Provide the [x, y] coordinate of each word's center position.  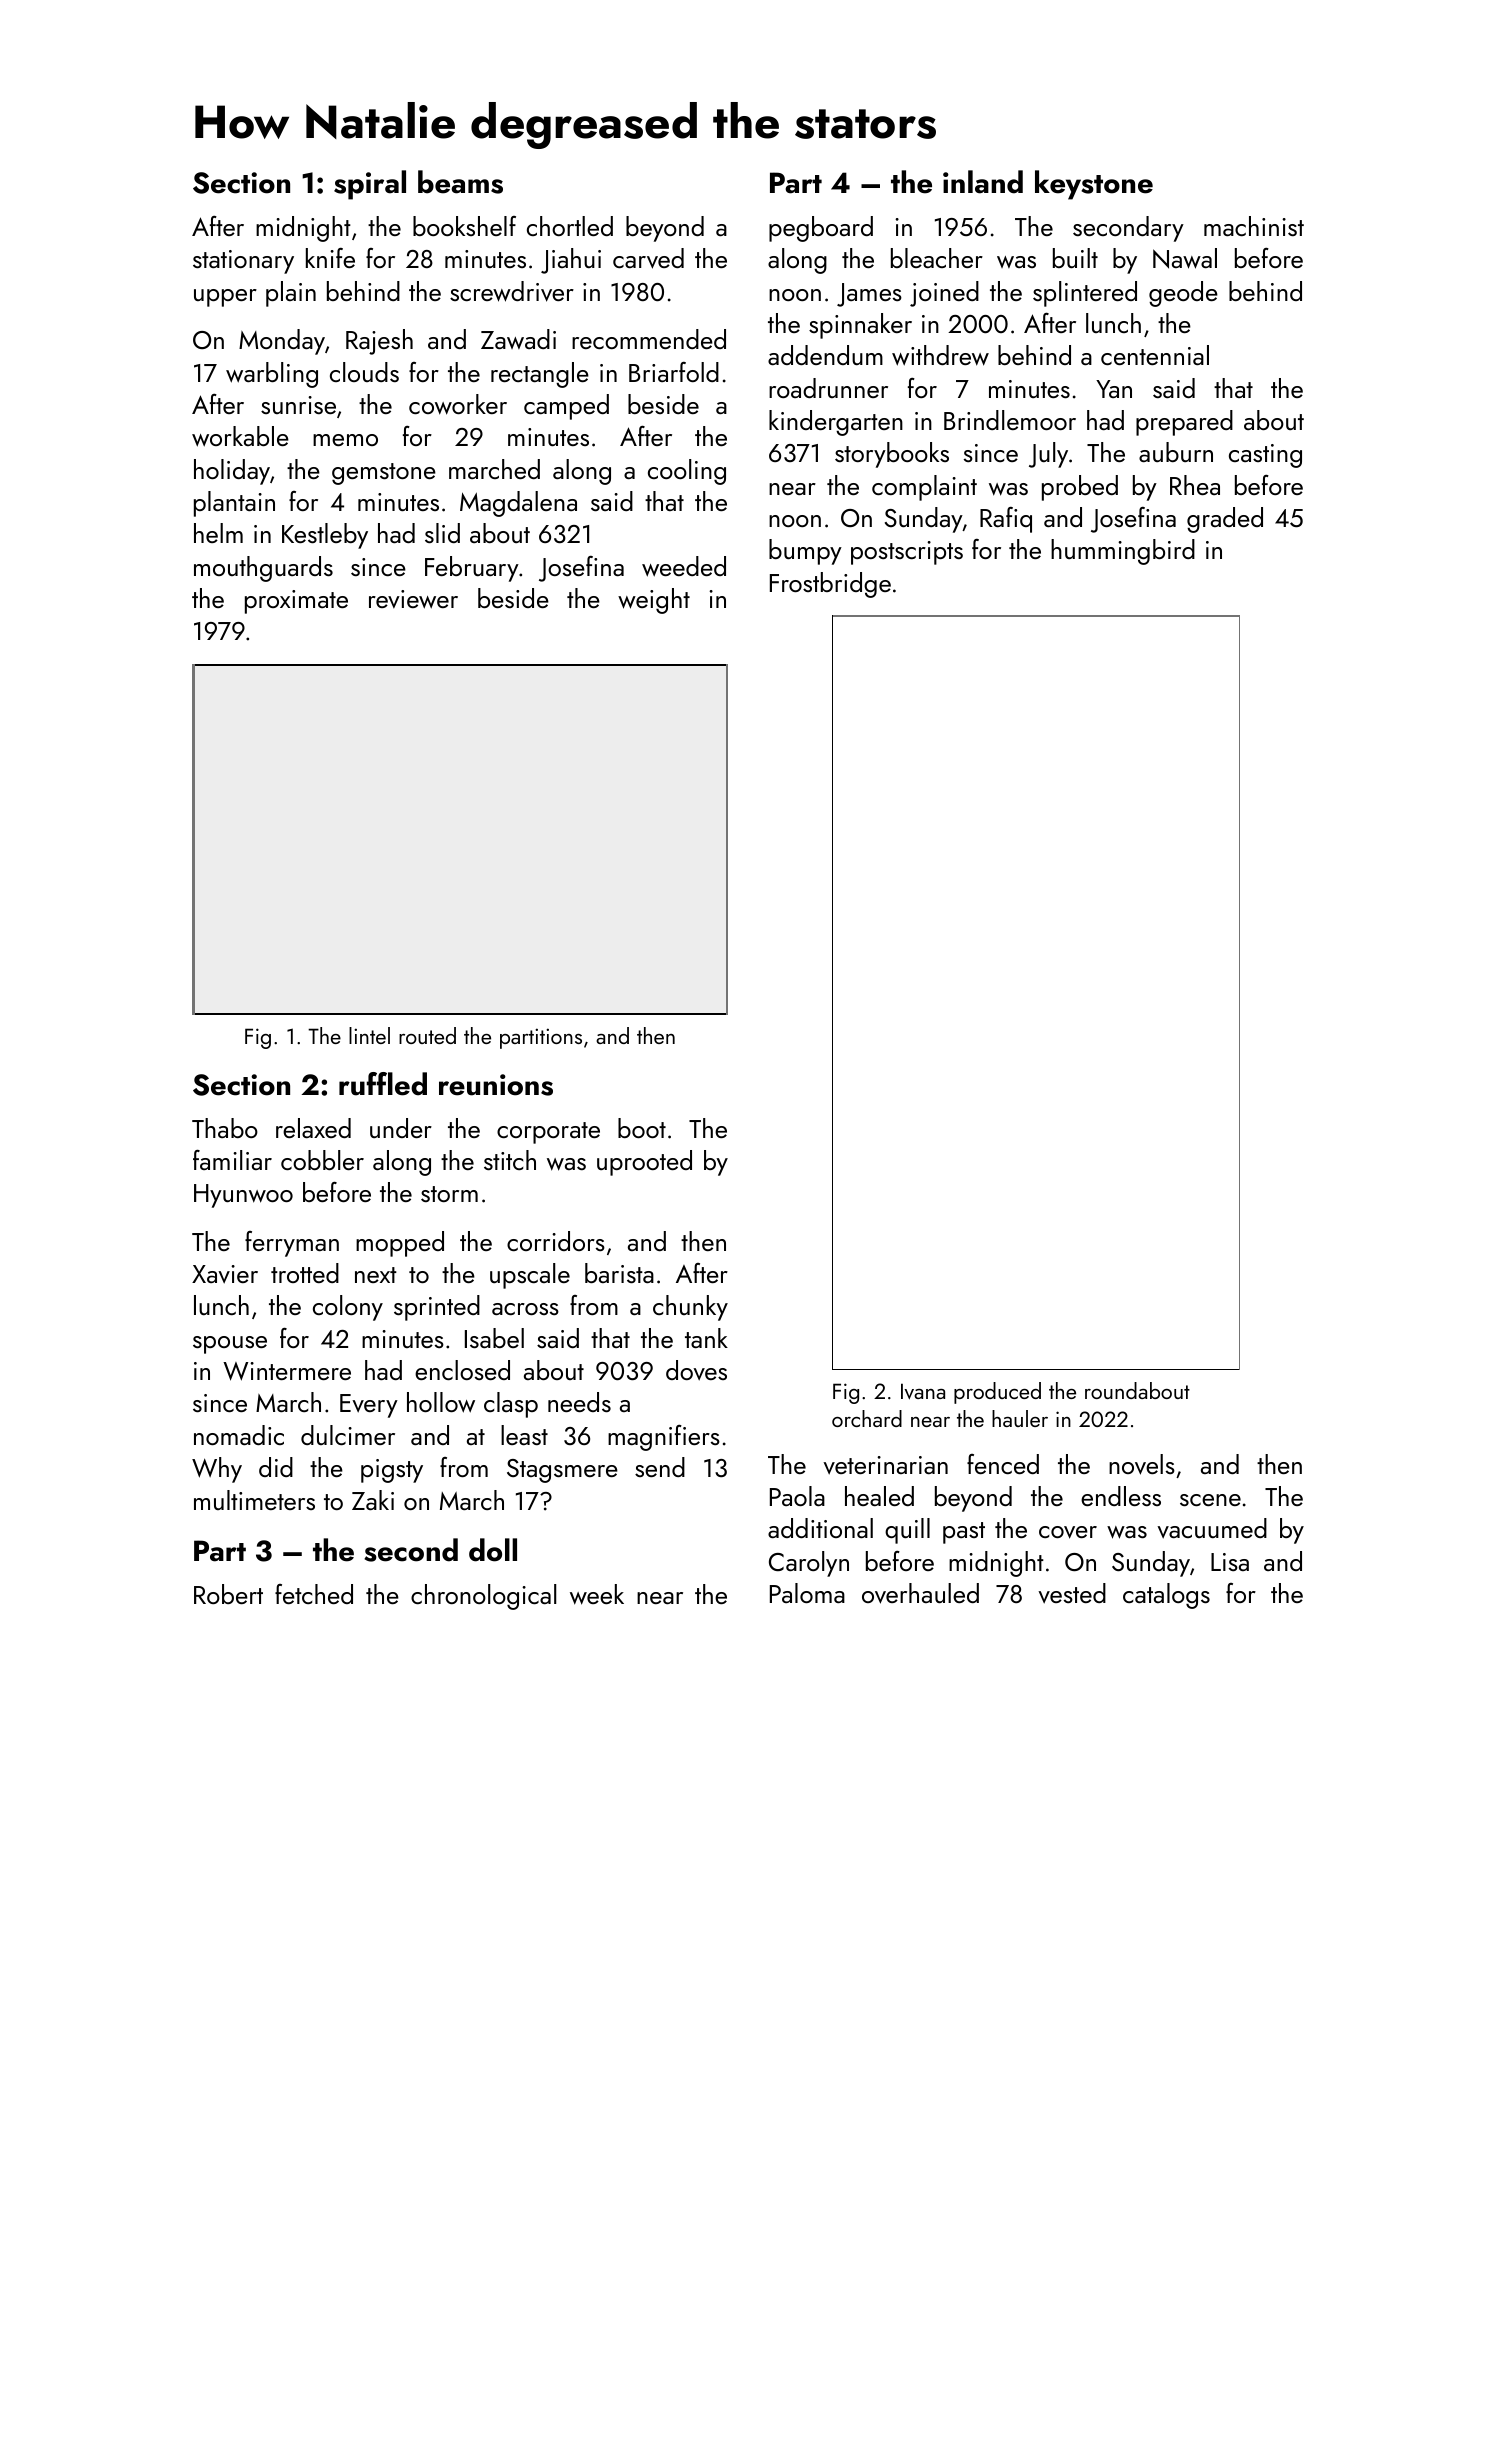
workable [240, 436]
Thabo [225, 1128]
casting [1265, 456]
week [597, 1594]
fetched [314, 1594]
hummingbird [1123, 552]
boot [642, 1128]
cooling [687, 472]
